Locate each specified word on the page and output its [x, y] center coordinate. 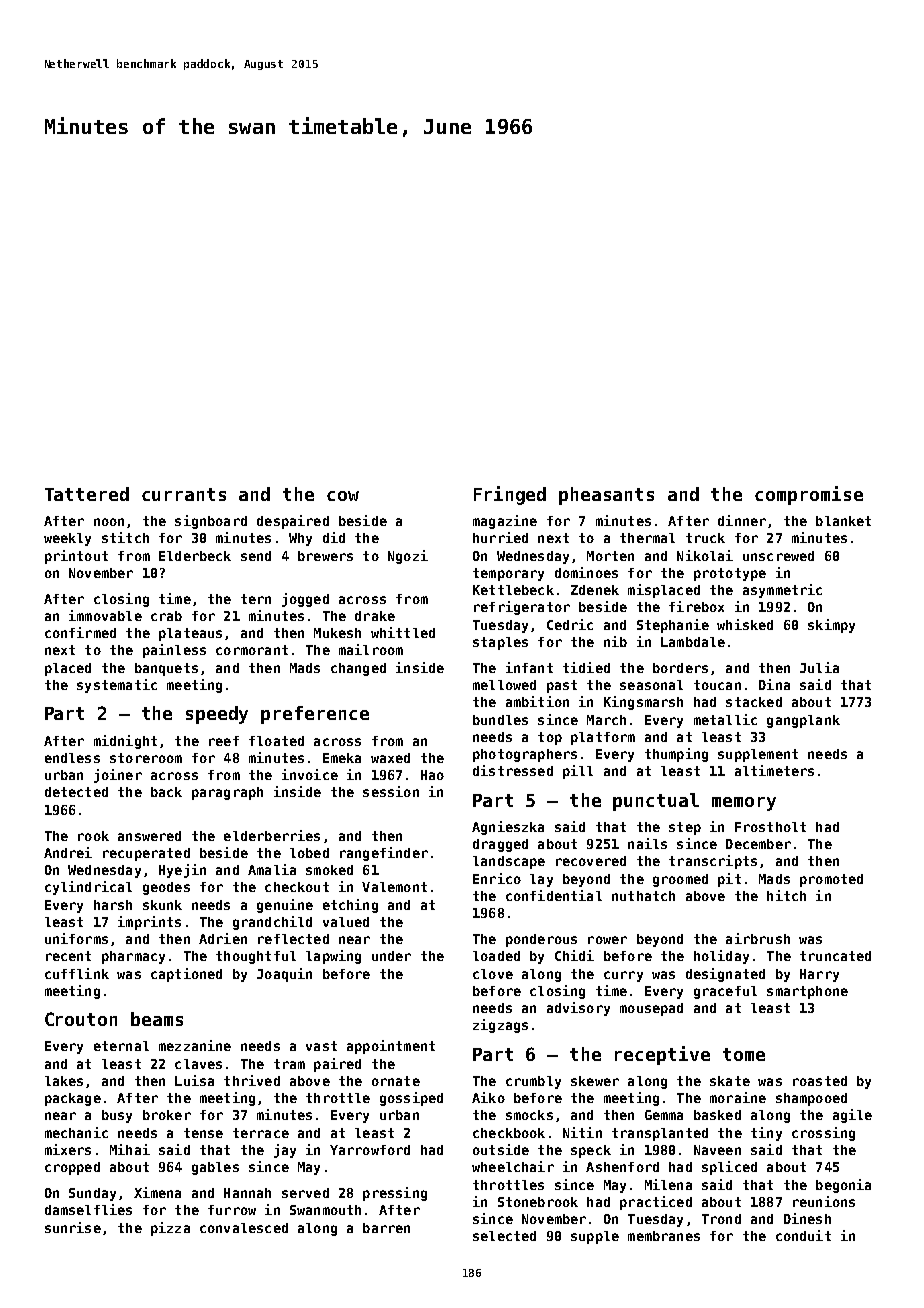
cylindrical [88, 888]
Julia [819, 667]
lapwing [333, 957]
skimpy [831, 626]
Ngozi [408, 557]
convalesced [244, 1228]
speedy [217, 715]
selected [504, 1236]
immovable [105, 615]
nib [615, 641]
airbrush [758, 938]
